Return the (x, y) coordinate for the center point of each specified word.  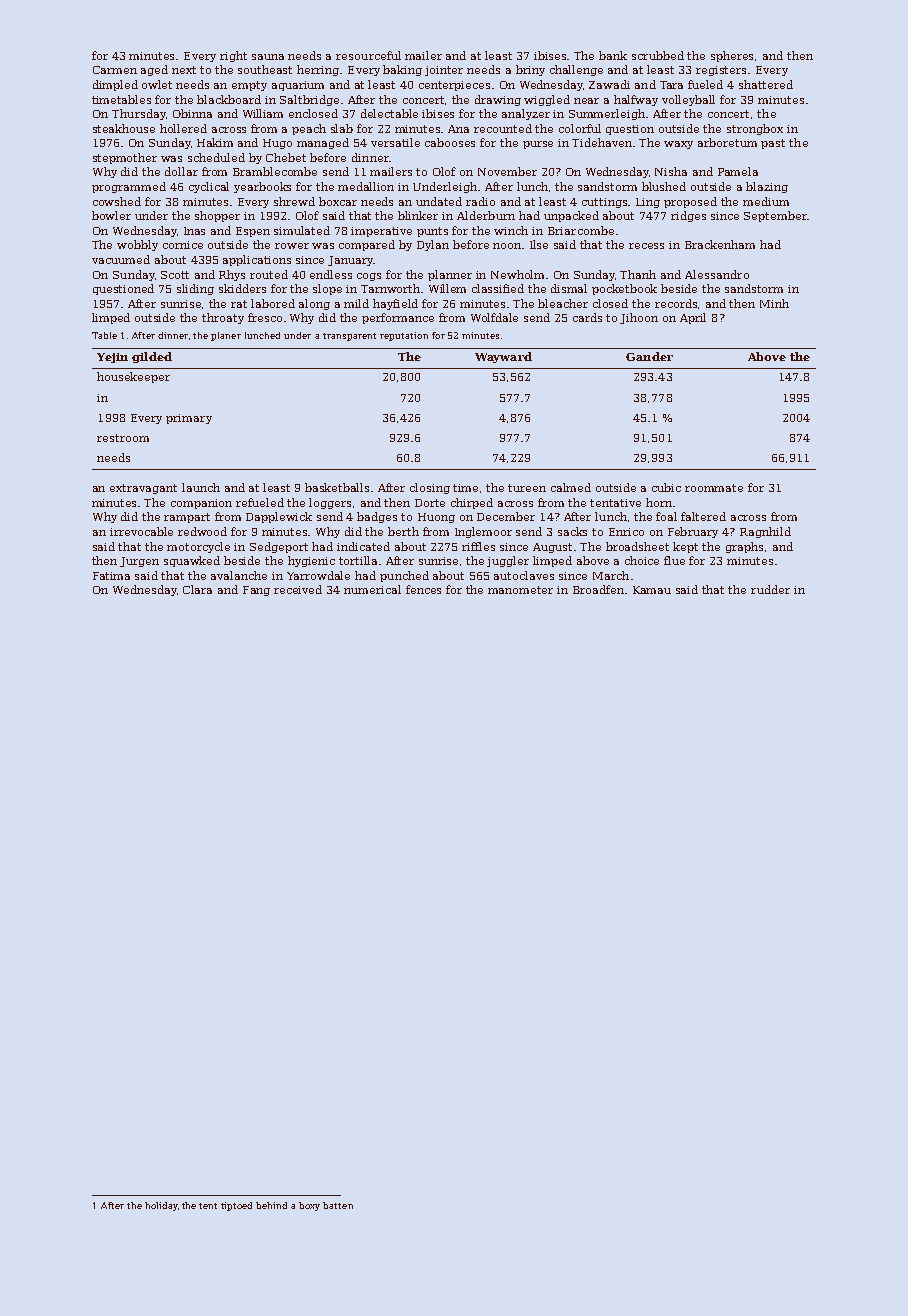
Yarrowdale (318, 575)
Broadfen (598, 589)
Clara (197, 589)
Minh (774, 303)
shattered (766, 84)
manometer (520, 590)
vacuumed (121, 259)
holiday (161, 1206)
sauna (268, 57)
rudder (770, 589)
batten (338, 1205)
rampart (187, 518)
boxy (309, 1206)
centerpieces (454, 86)
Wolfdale (494, 317)
